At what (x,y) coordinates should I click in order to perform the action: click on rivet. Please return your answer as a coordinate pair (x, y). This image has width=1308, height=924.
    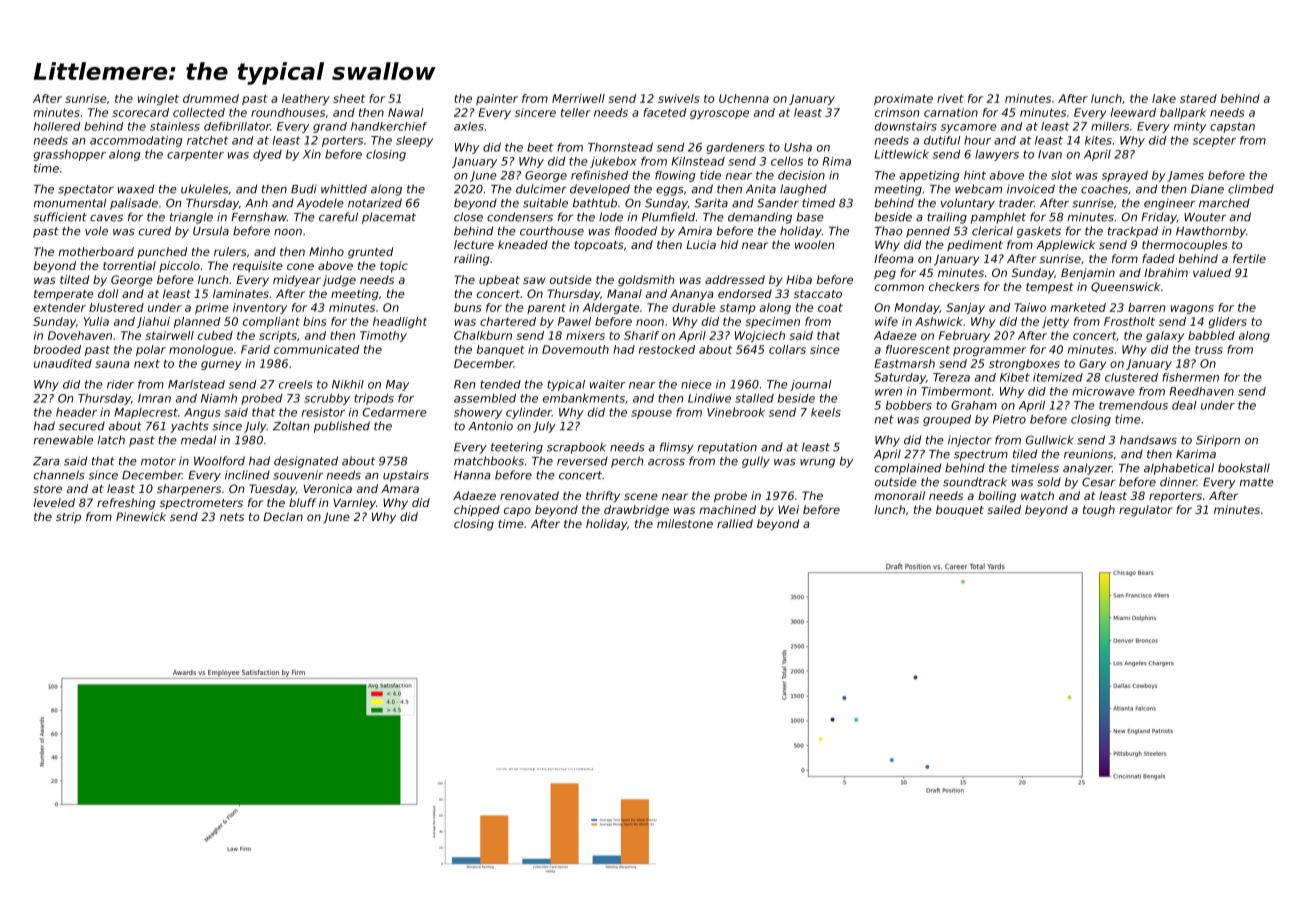
    Looking at the image, I should click on (950, 98).
